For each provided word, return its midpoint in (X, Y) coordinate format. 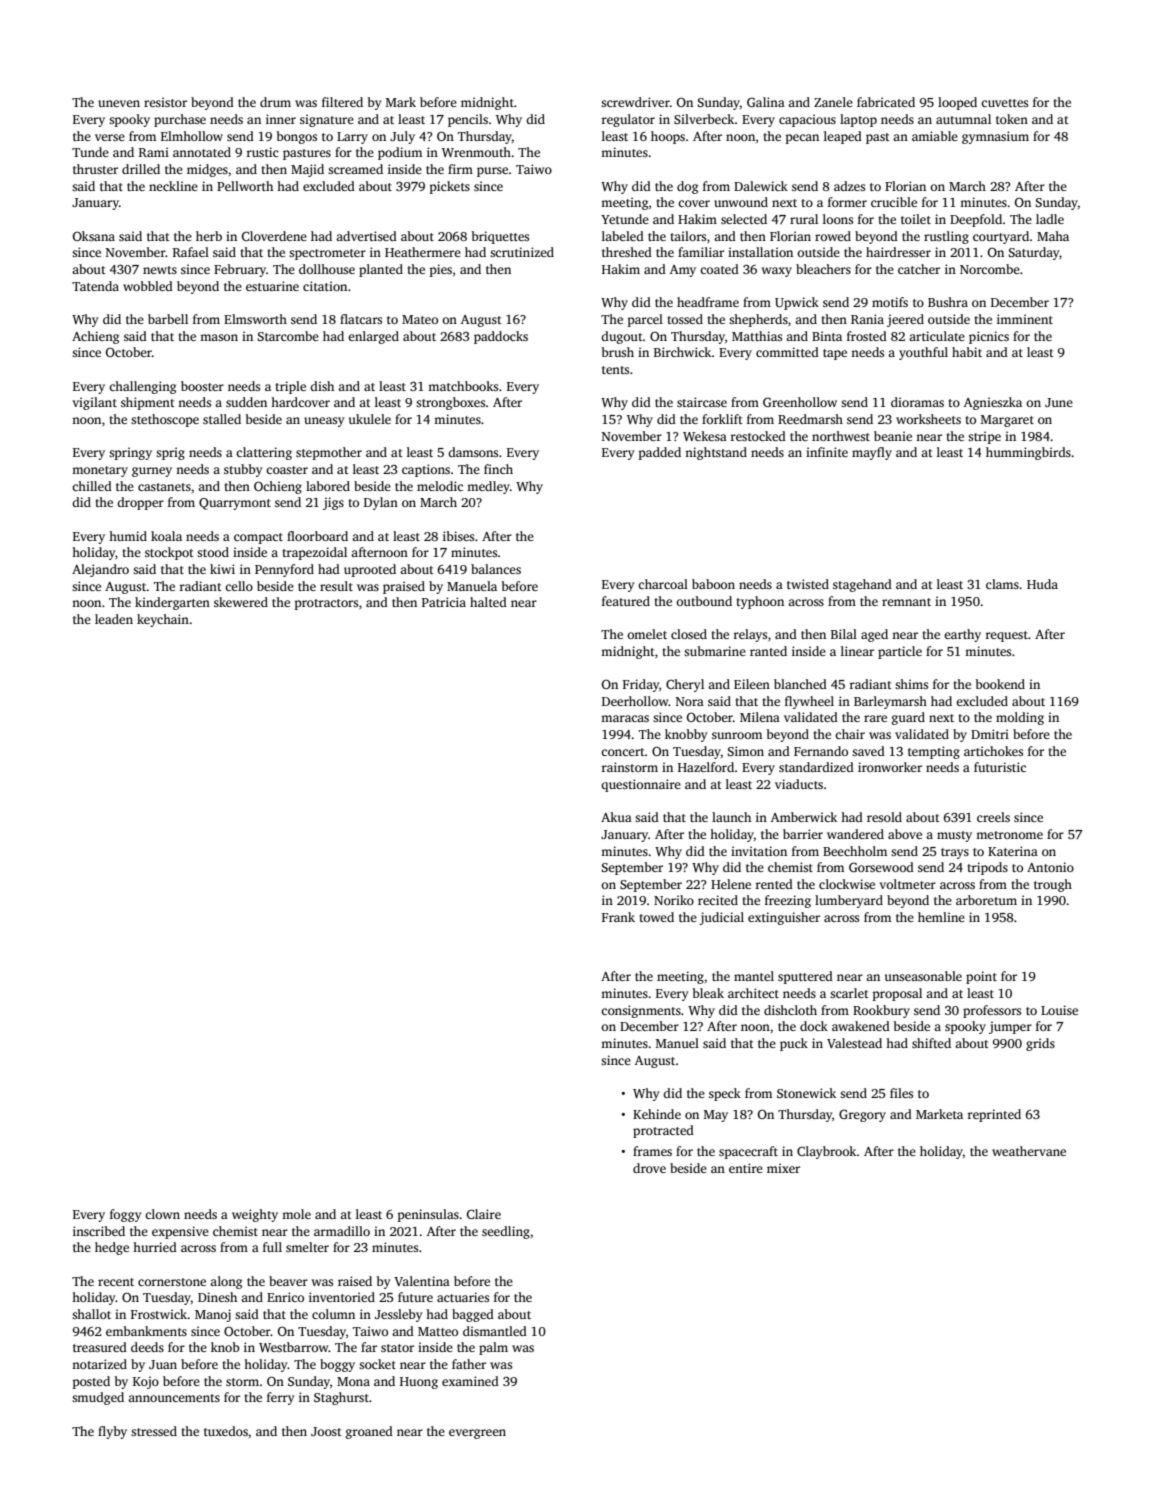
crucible (894, 202)
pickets (450, 187)
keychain (163, 620)
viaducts (799, 784)
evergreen (477, 1434)
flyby (112, 1432)
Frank (618, 917)
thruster (95, 169)
